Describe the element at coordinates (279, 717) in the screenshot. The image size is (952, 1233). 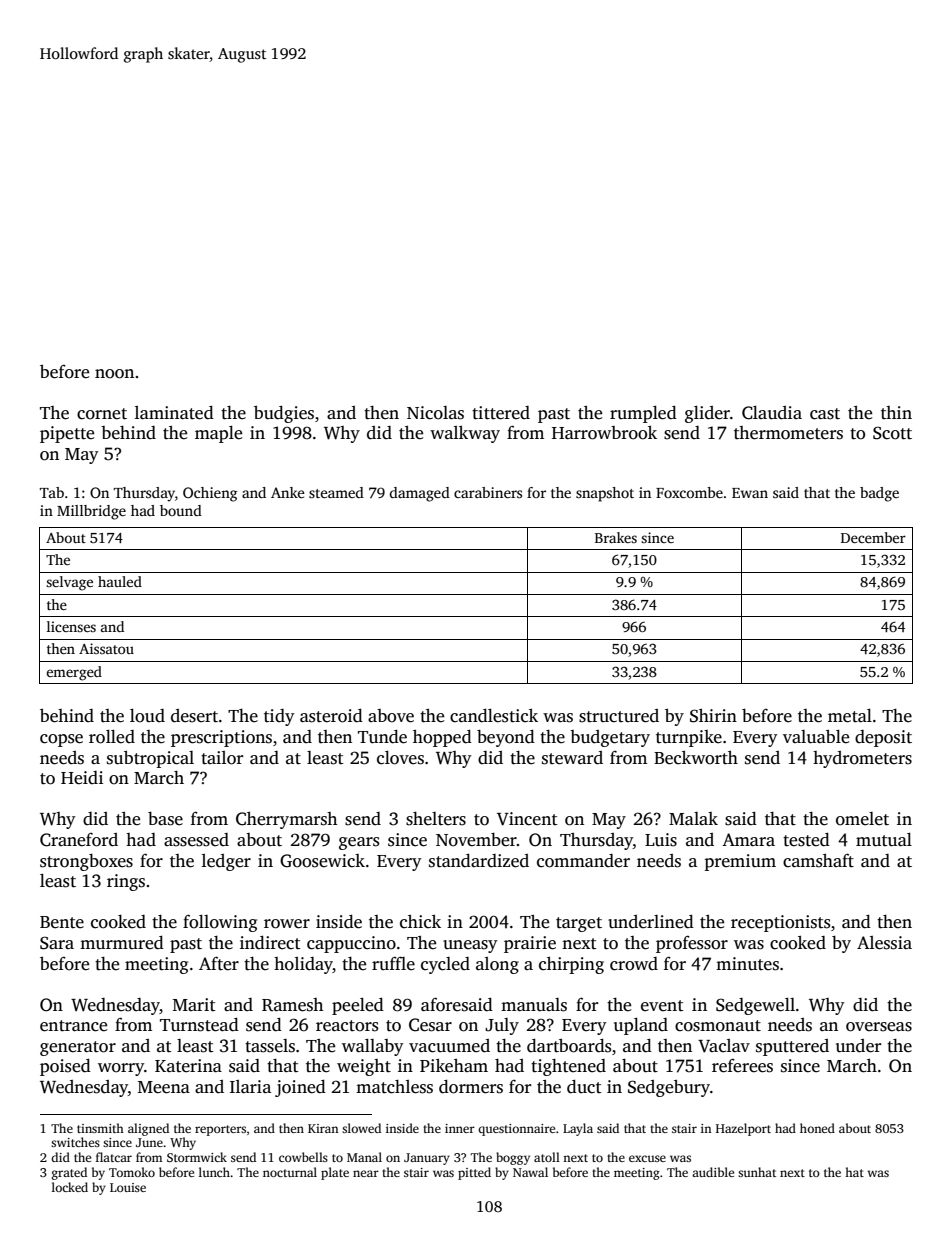
I see `tidy` at that location.
